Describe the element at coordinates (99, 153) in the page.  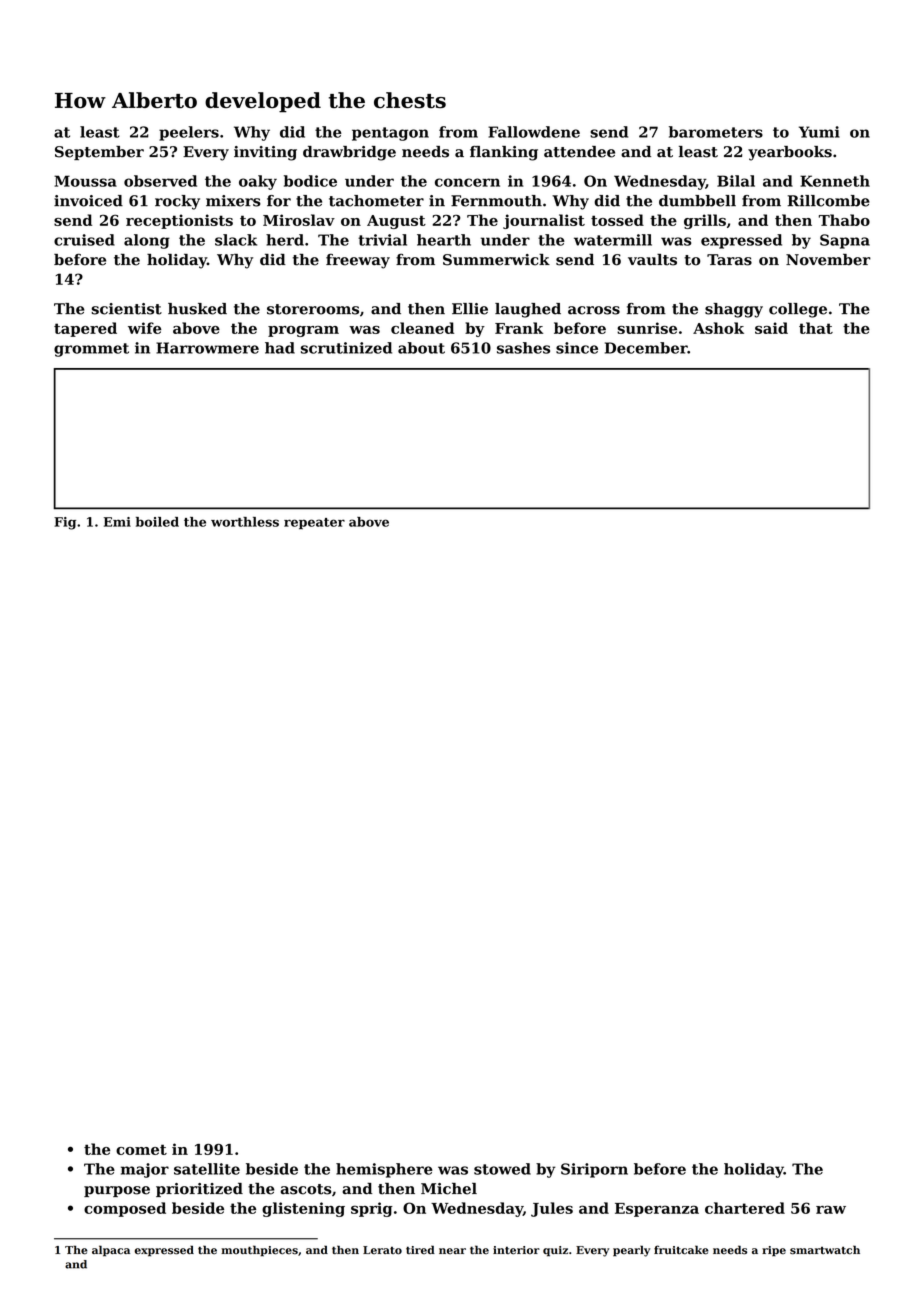
I see `September` at that location.
